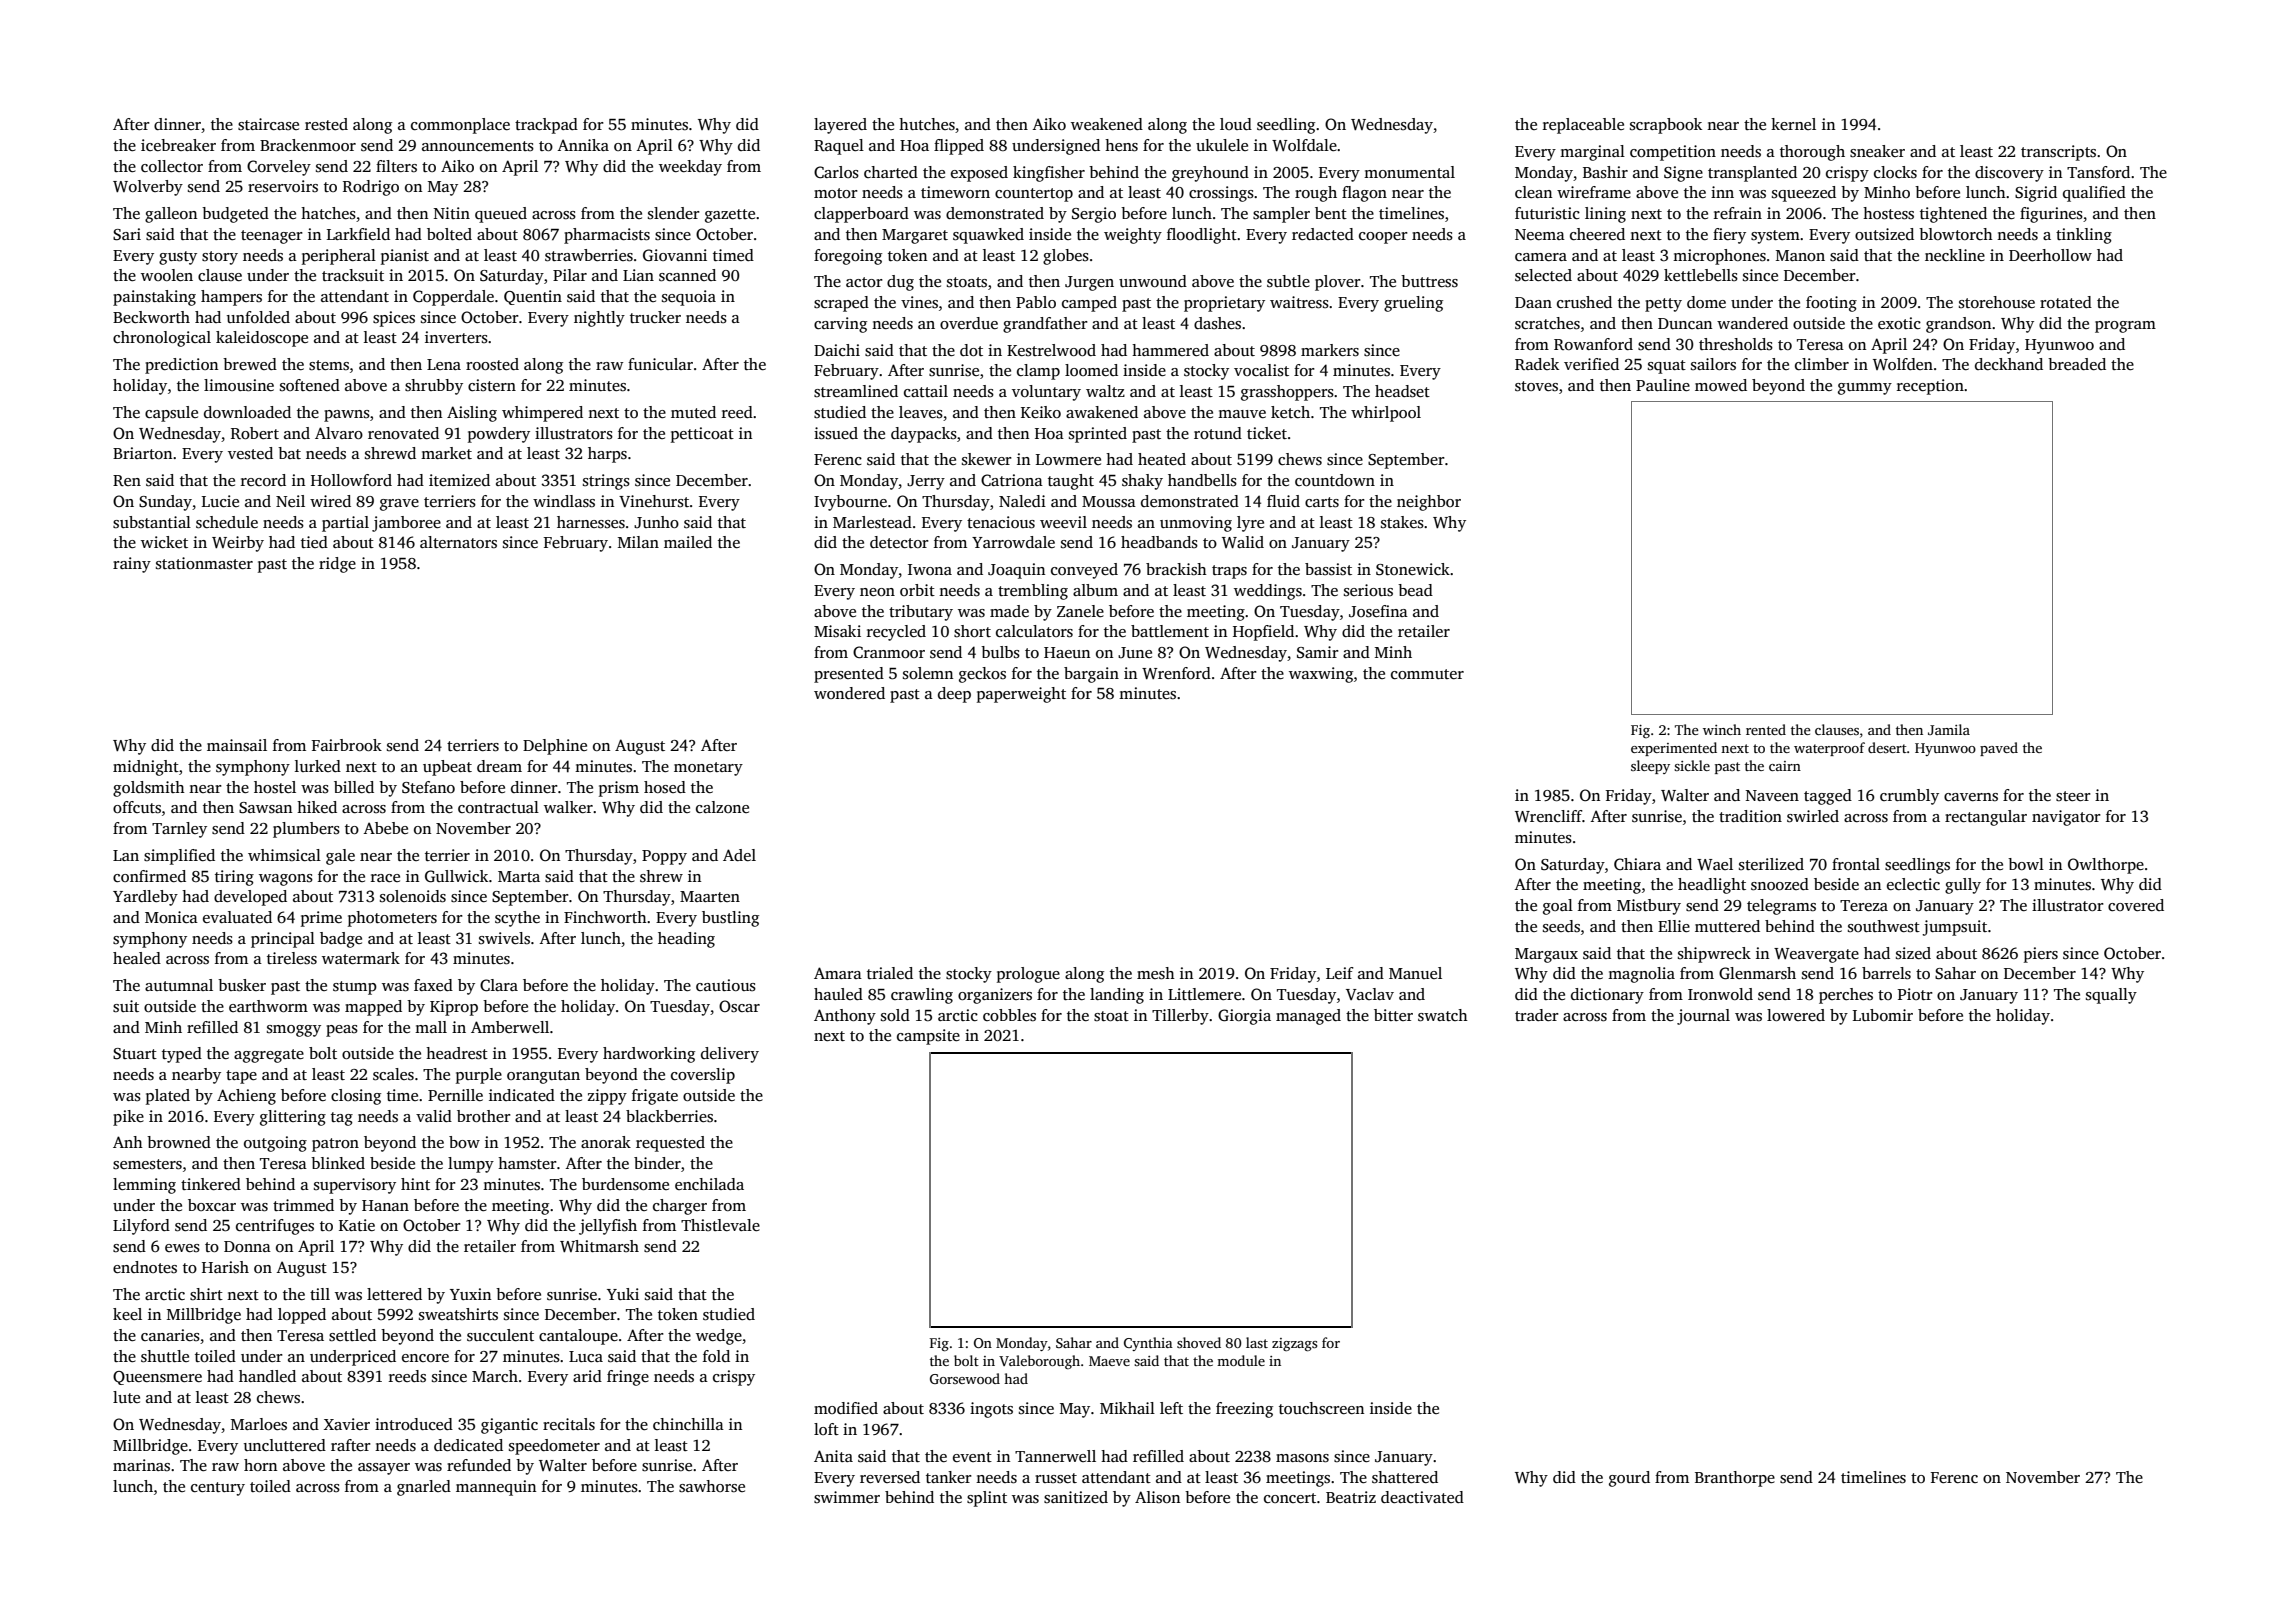 This screenshot has height=1614, width=2282. What do you see at coordinates (1558, 907) in the screenshot?
I see `goal` at bounding box center [1558, 907].
